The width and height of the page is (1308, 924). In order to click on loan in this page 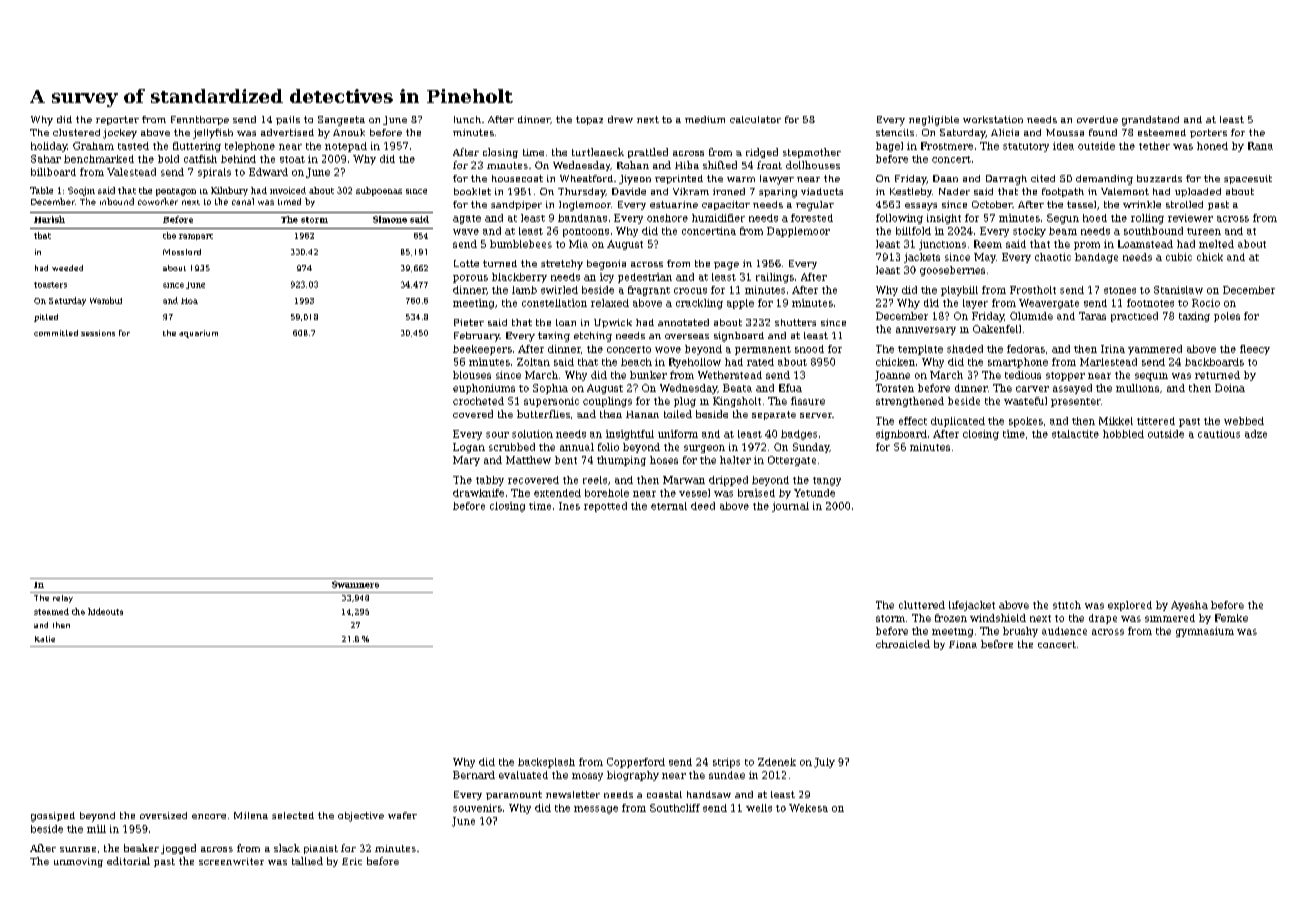, I will do `click(566, 322)`.
